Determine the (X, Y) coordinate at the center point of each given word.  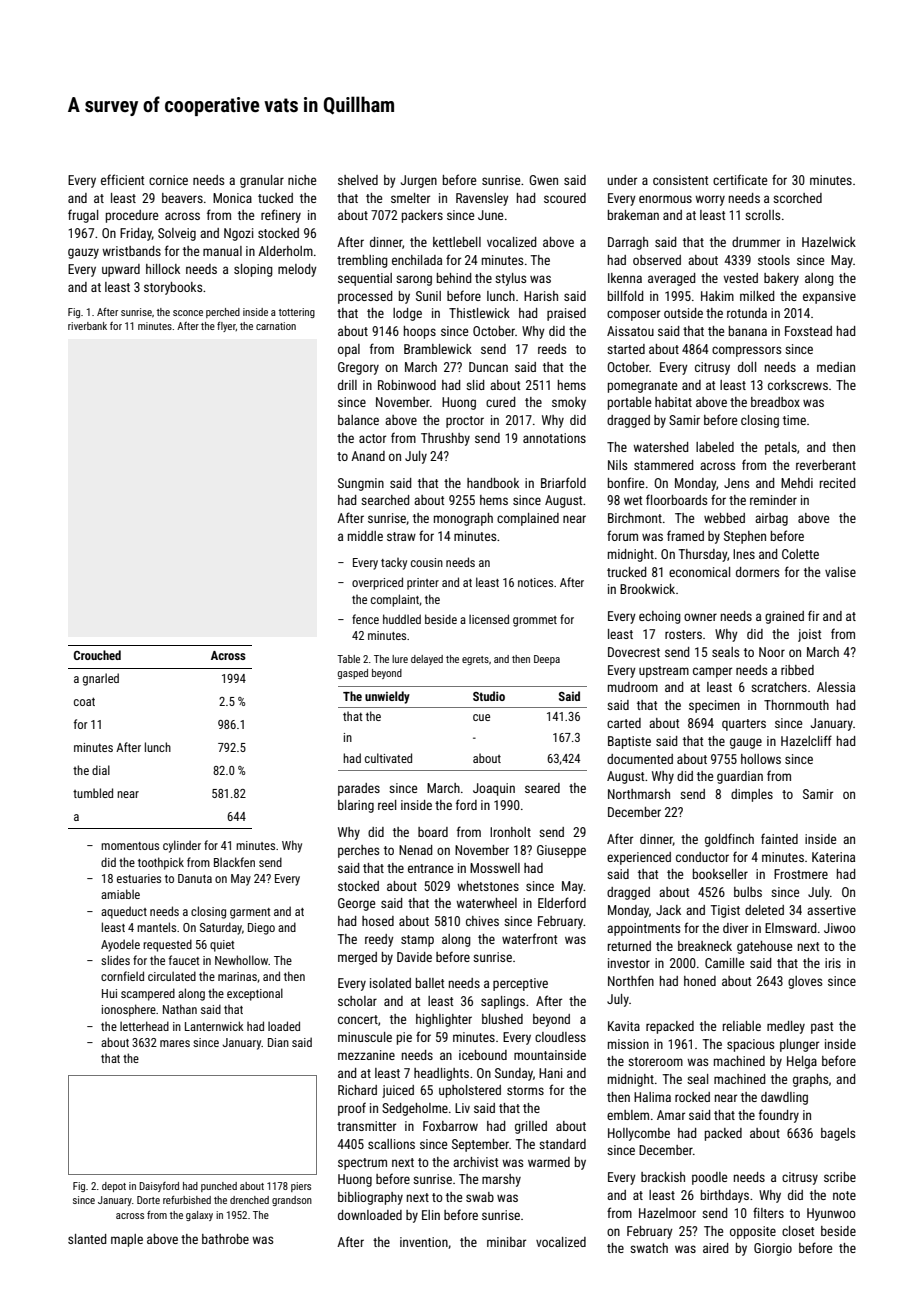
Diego (261, 929)
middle (365, 536)
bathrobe (225, 1239)
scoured (565, 198)
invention (424, 1242)
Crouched (97, 655)
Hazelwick (829, 242)
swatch (649, 1248)
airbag (771, 519)
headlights (441, 1074)
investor (629, 963)
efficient (122, 179)
